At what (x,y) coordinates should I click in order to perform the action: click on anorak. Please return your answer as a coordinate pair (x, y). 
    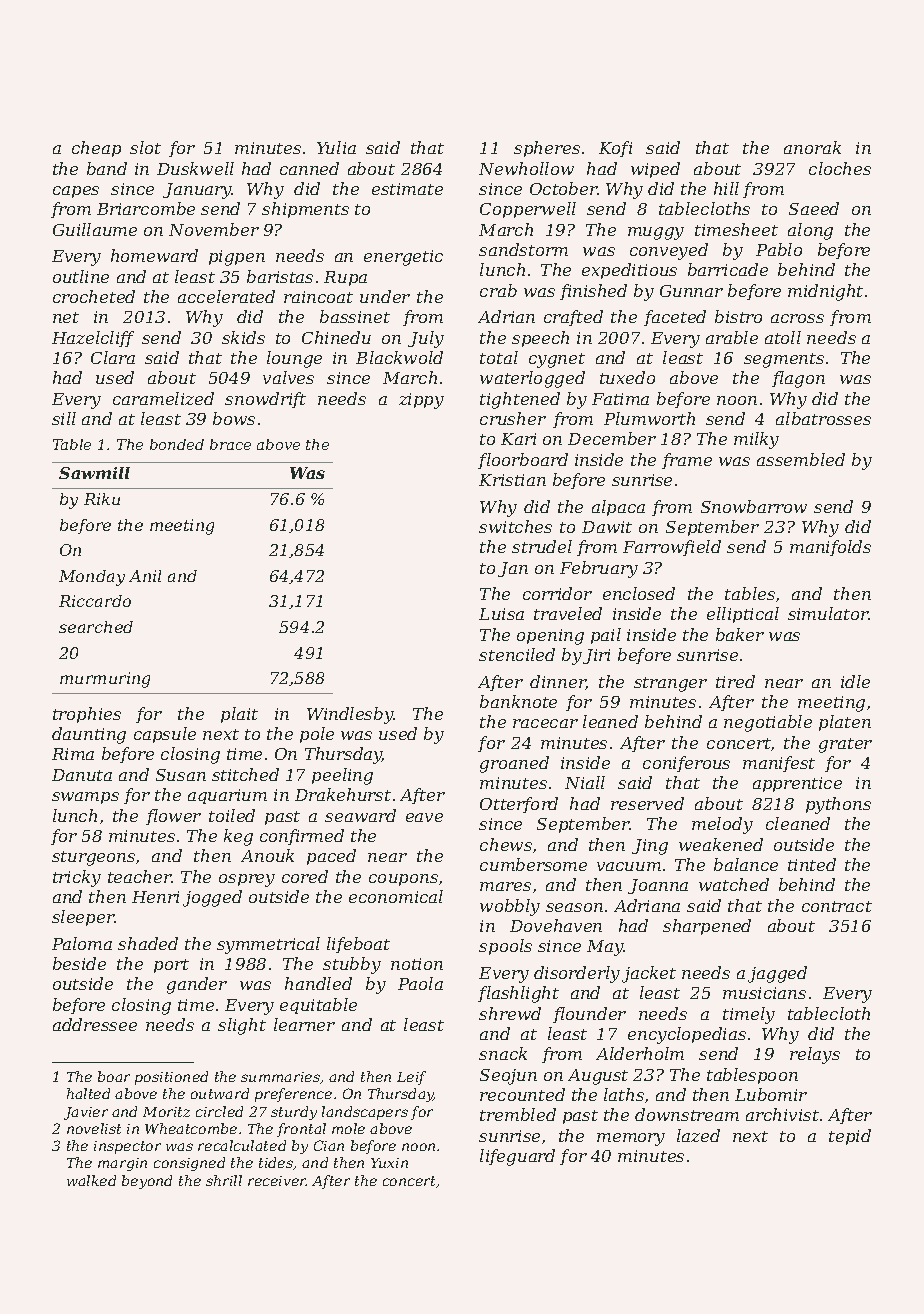
    Looking at the image, I should click on (812, 147).
